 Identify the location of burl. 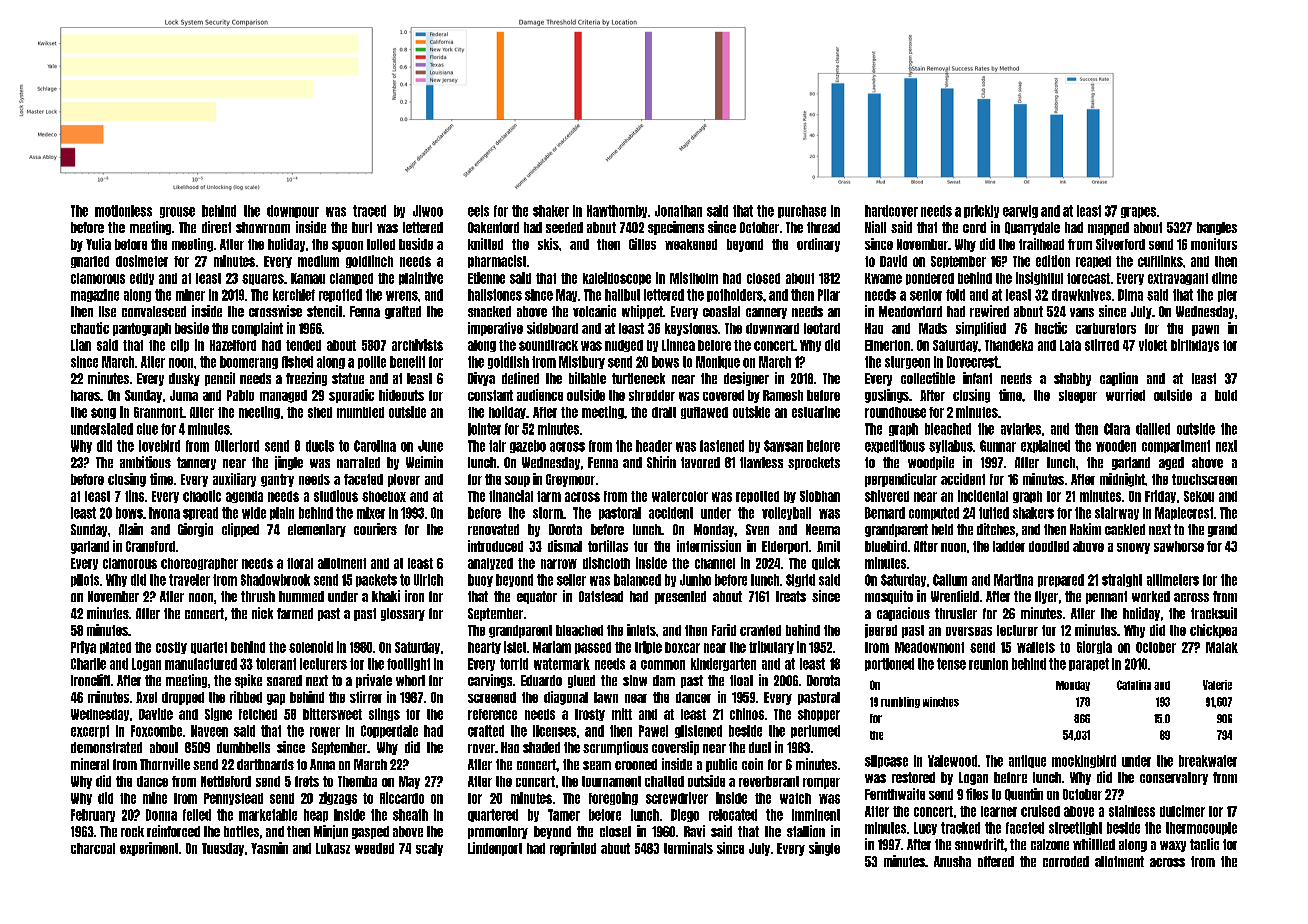
(362, 227).
